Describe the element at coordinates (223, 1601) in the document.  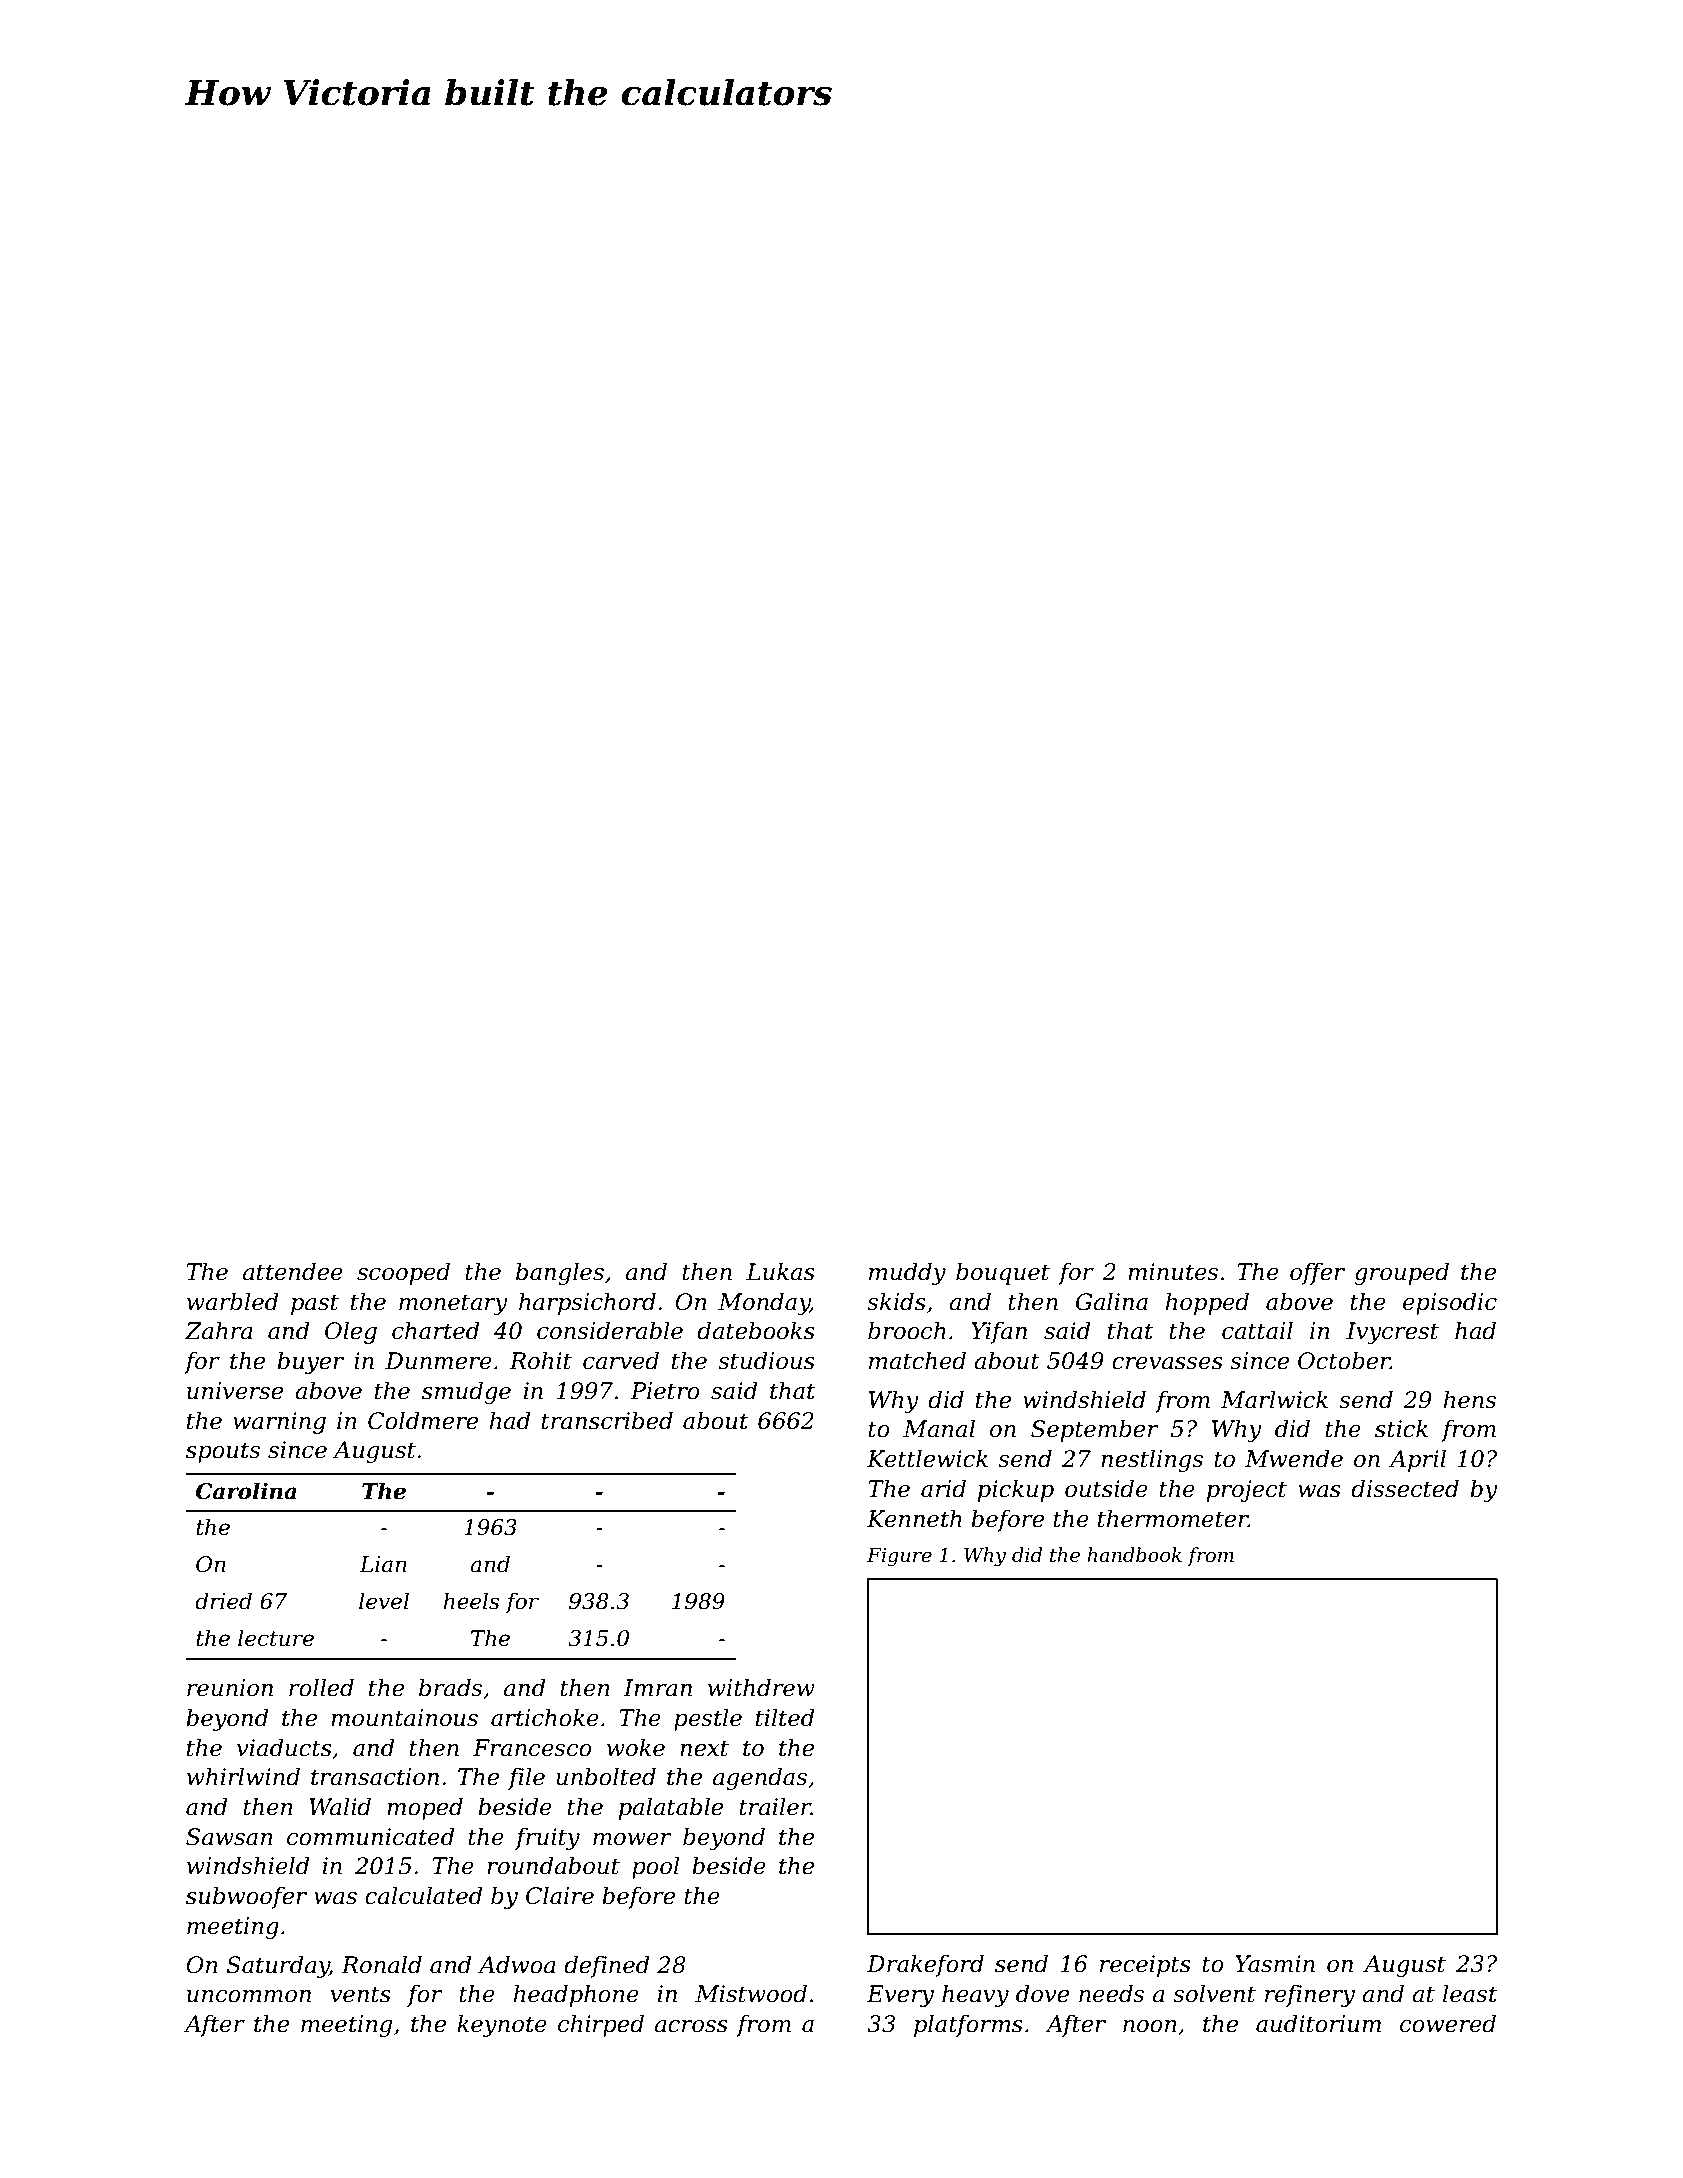
I see `dried` at that location.
